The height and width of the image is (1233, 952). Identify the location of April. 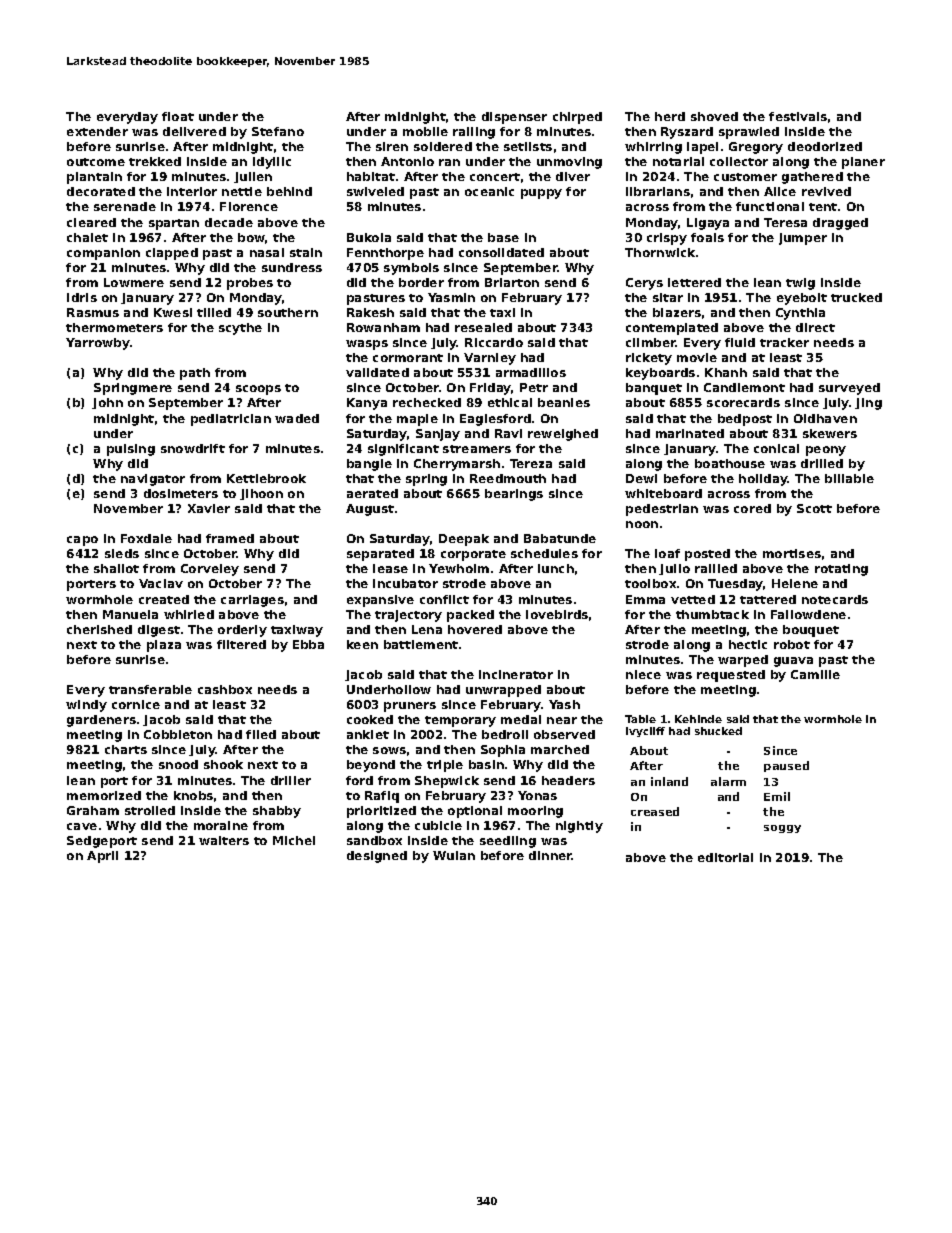
(102, 857).
